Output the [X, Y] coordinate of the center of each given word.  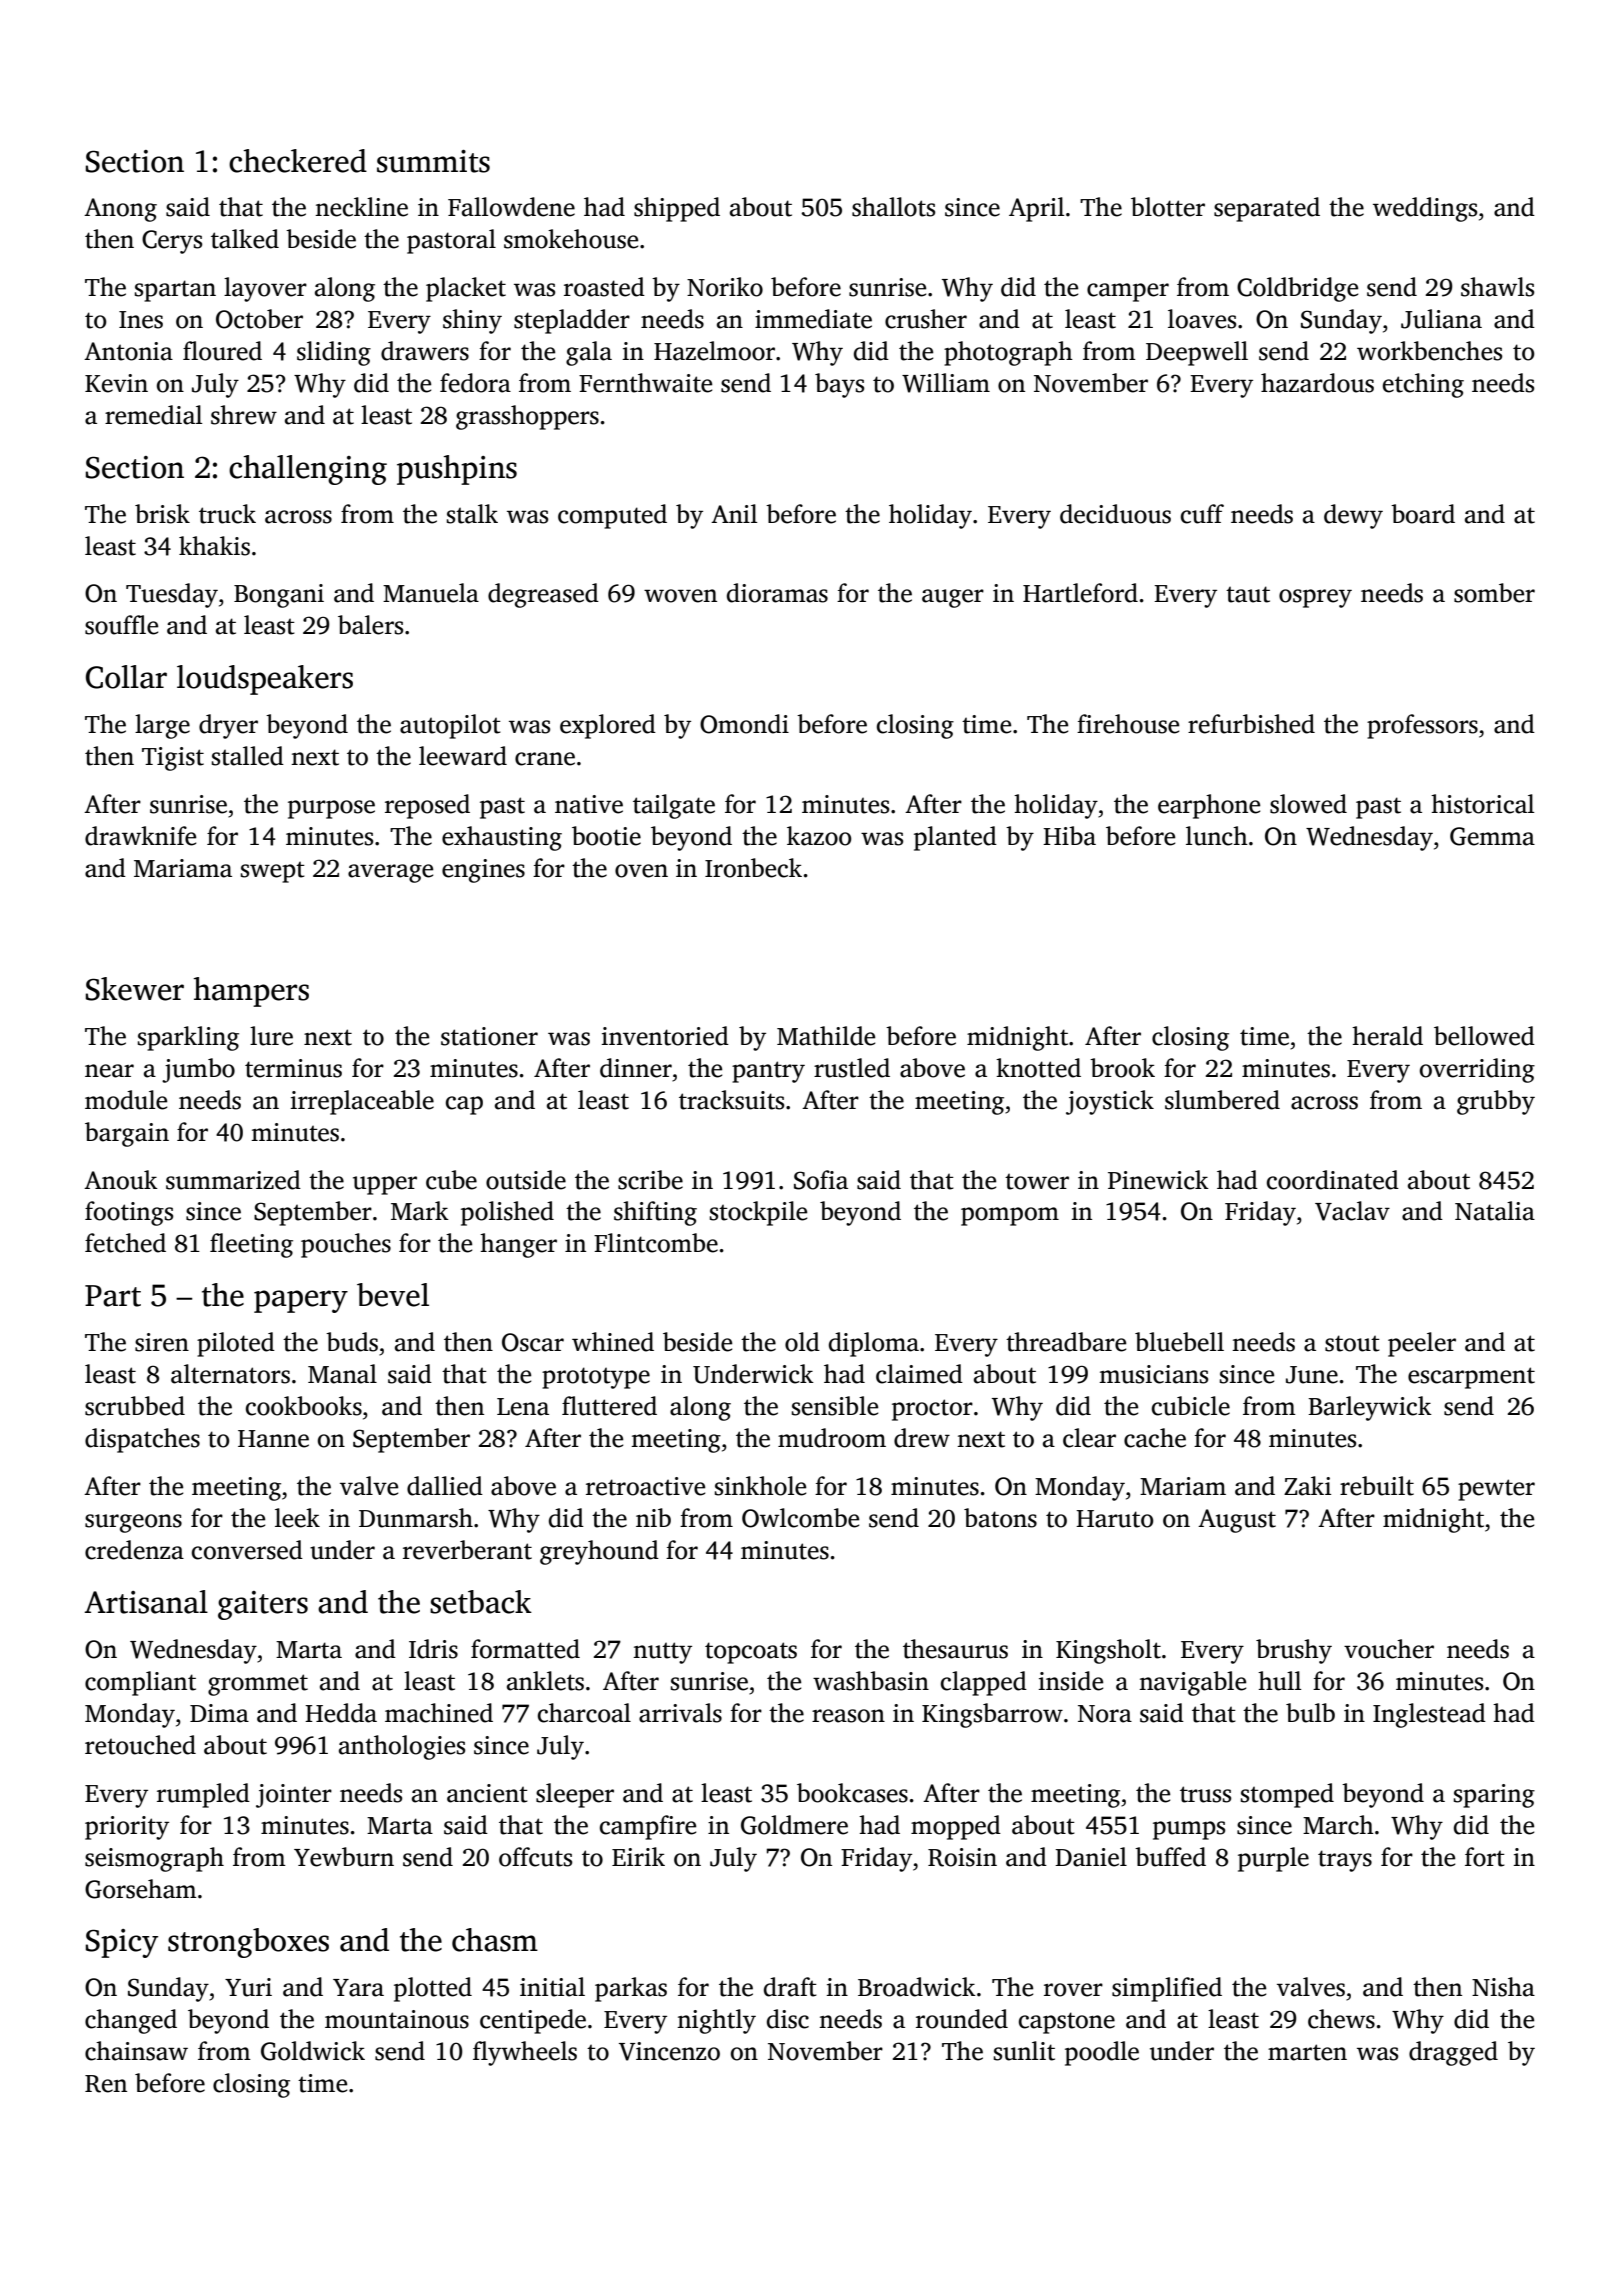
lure [271, 1036]
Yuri [248, 1987]
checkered [298, 161]
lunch [1217, 836]
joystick [1110, 1102]
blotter [1168, 207]
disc [788, 2019]
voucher [1389, 1649]
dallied [445, 1486]
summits [433, 161]
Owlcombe [800, 1518]
